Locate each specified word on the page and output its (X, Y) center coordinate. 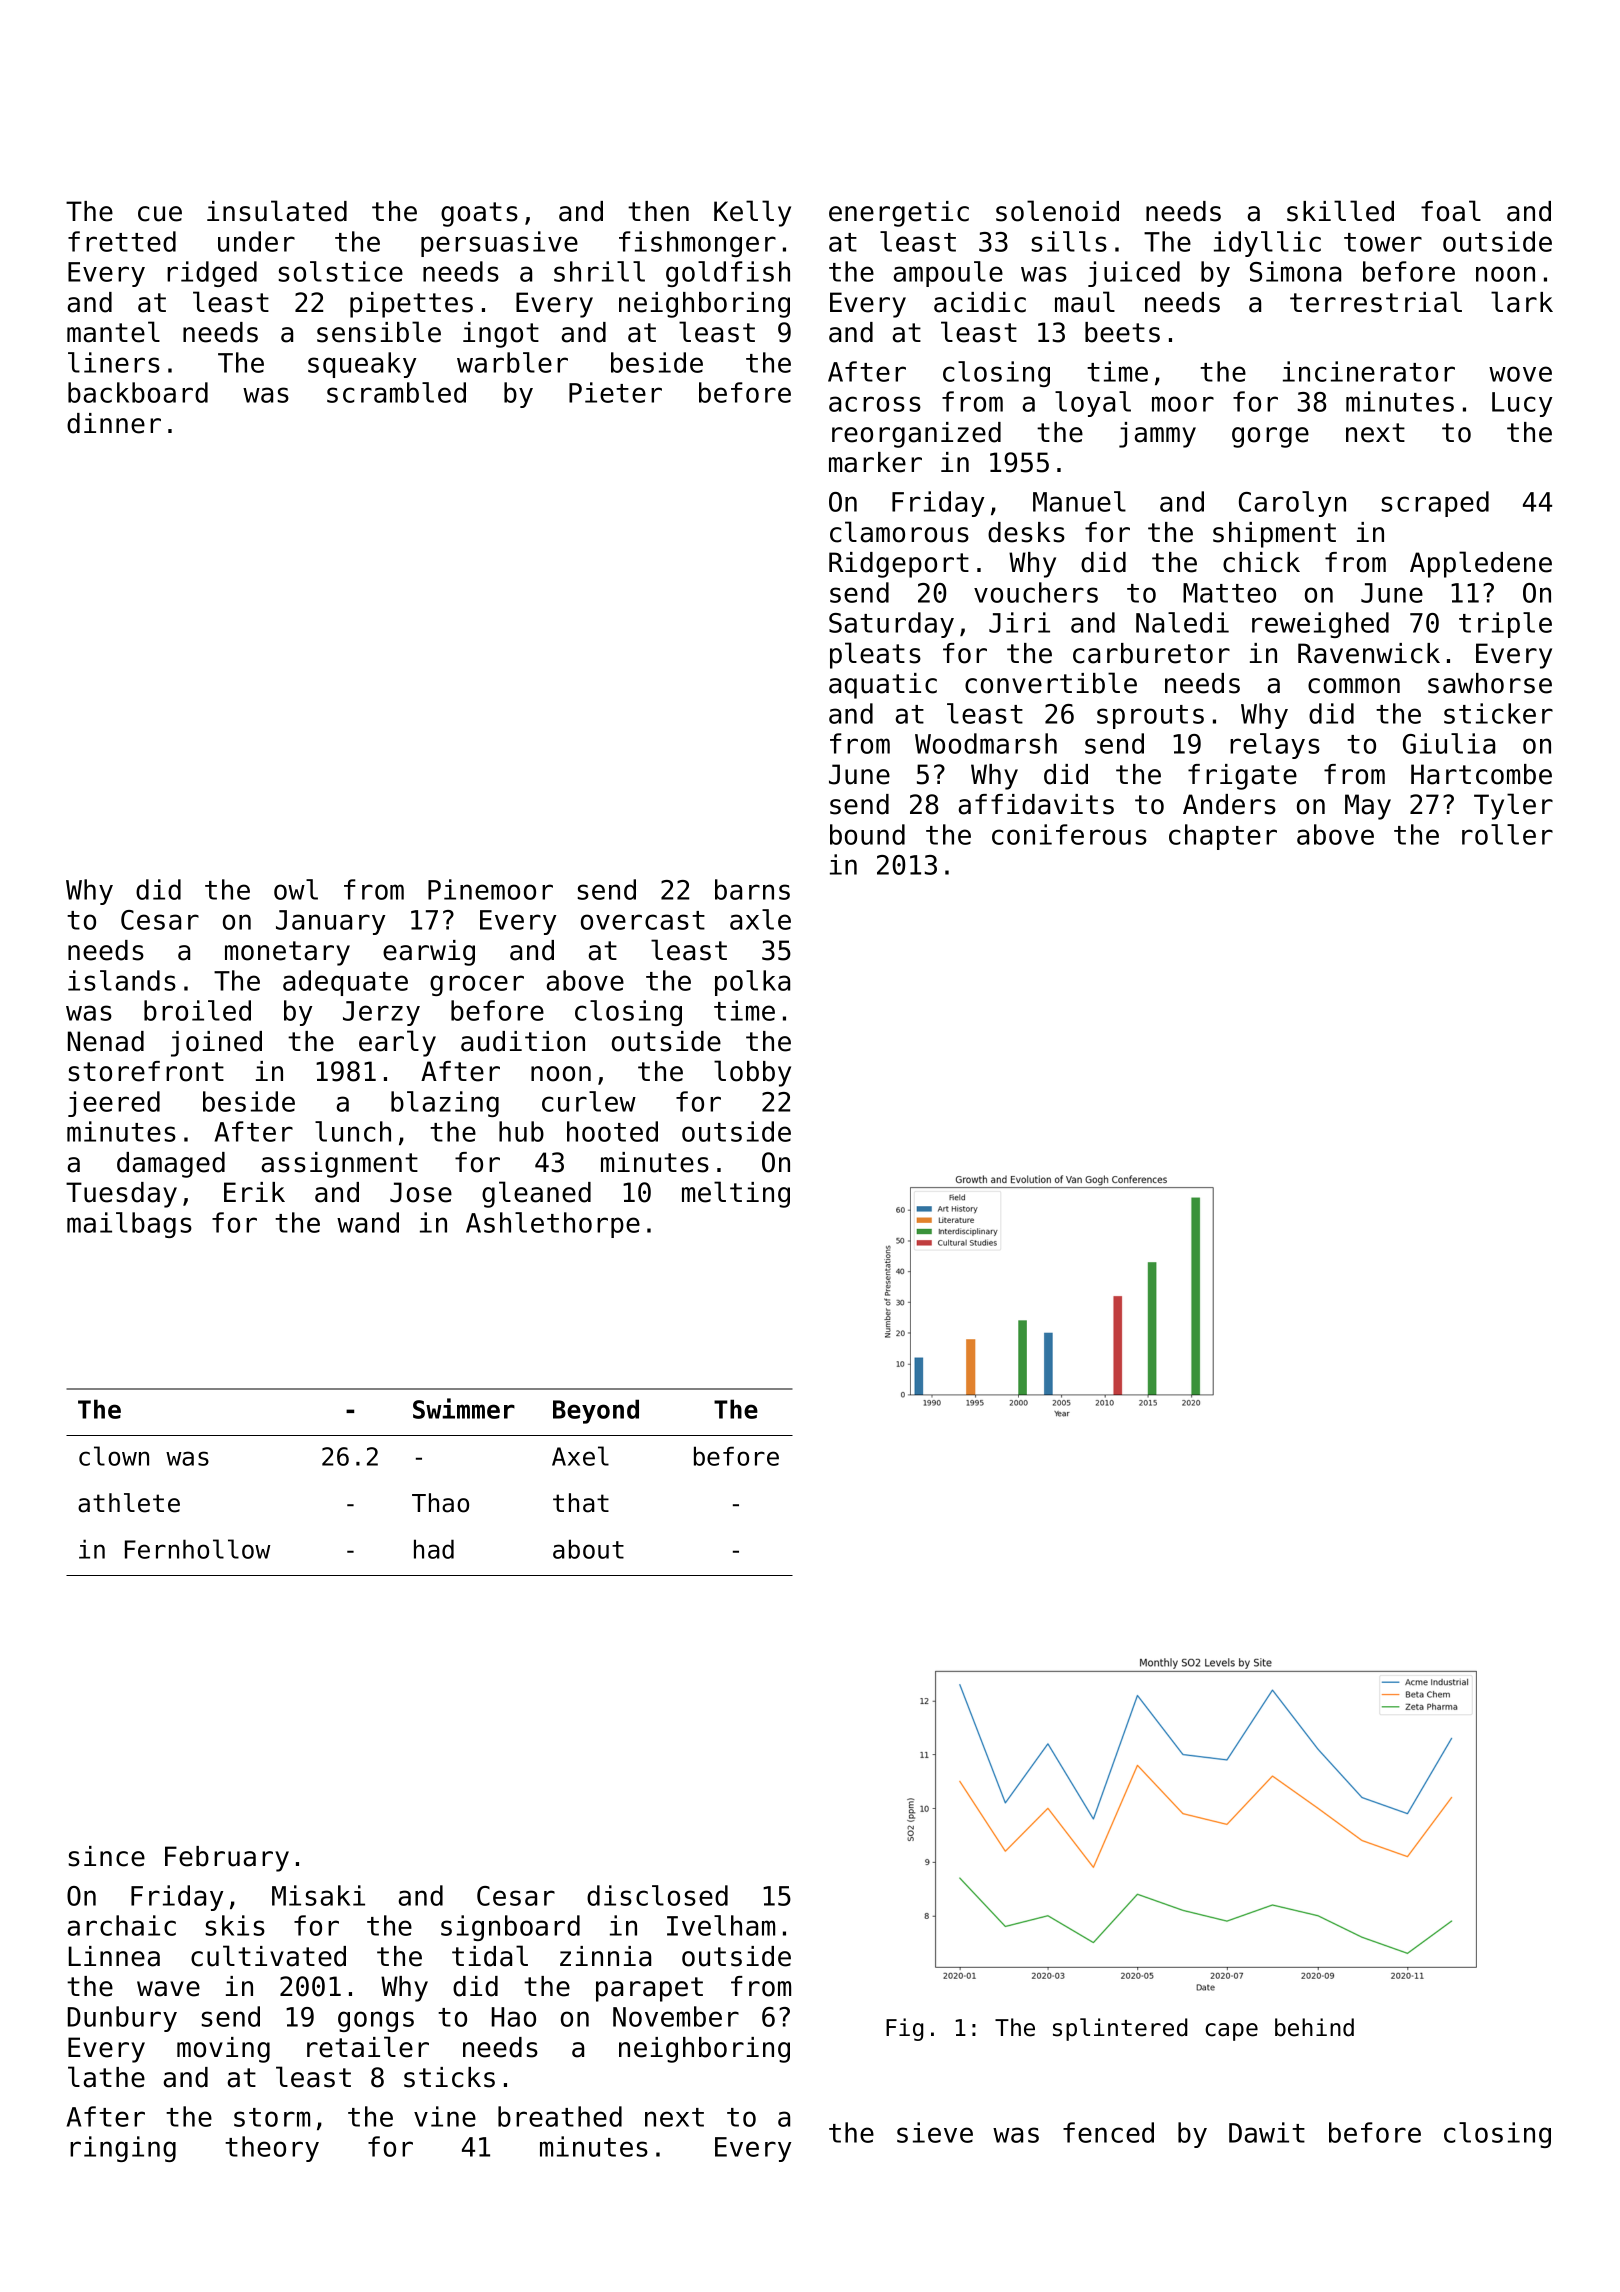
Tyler (1513, 806)
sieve (935, 2132)
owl (296, 889)
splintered (1120, 2029)
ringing (123, 2149)
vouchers (1036, 592)
